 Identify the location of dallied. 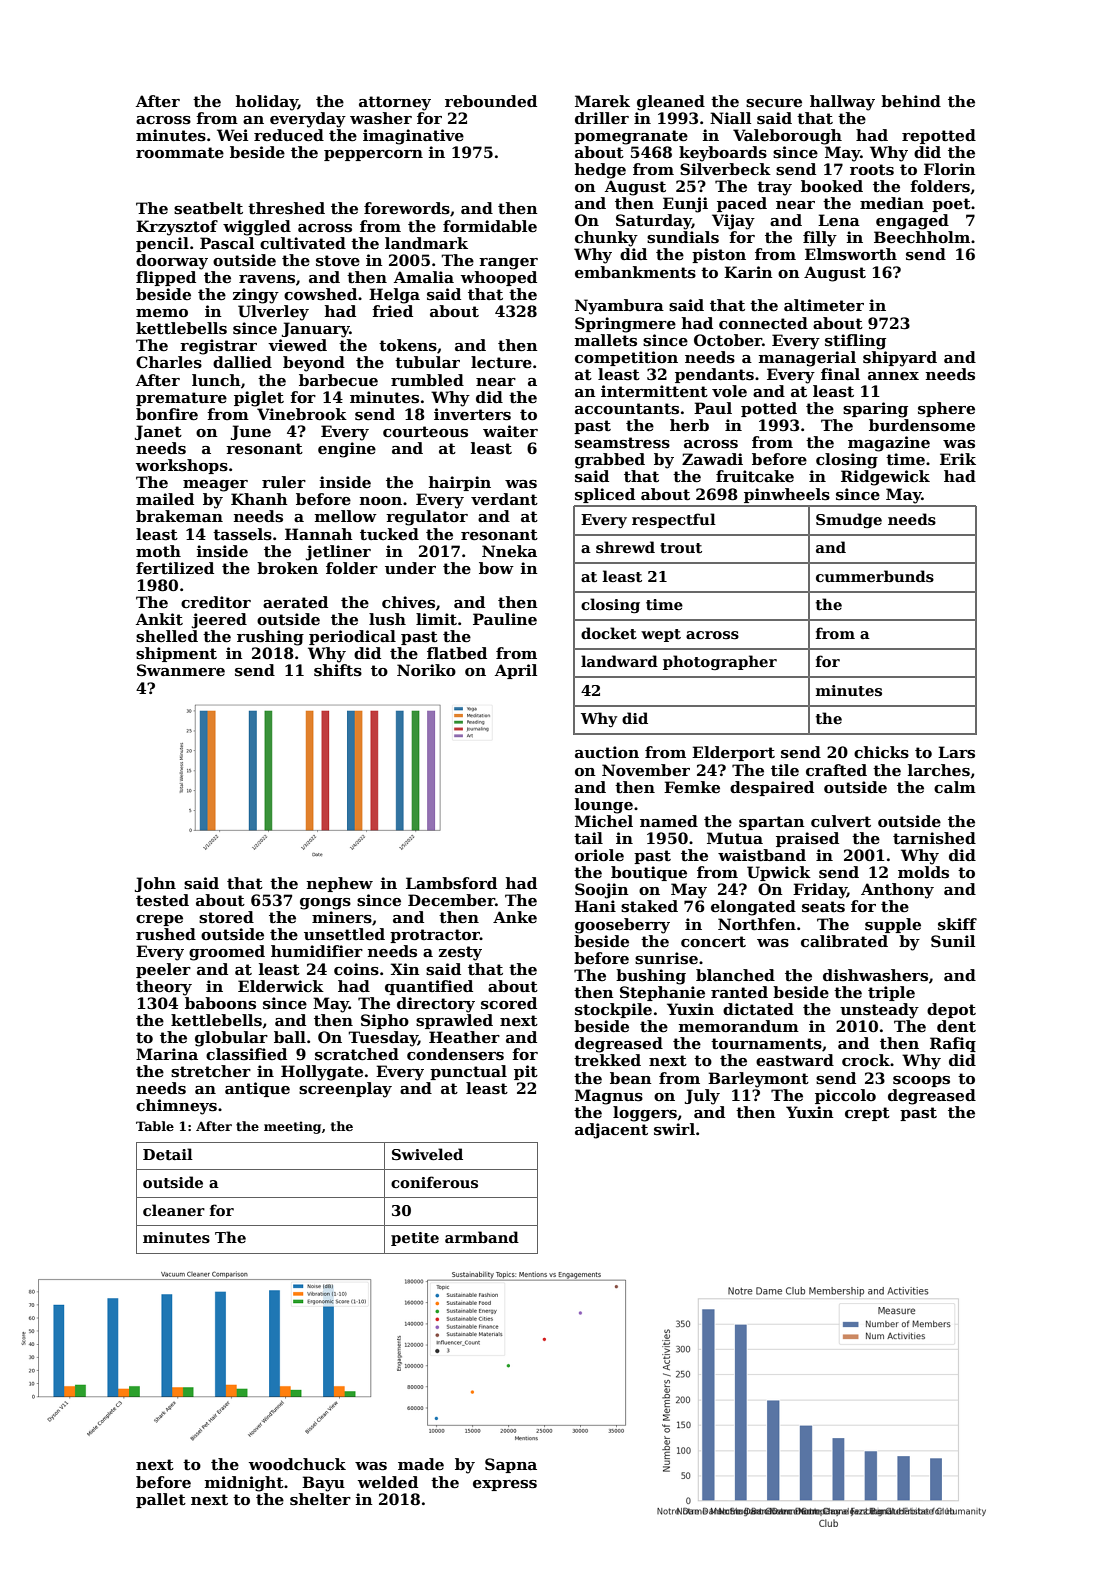
(242, 362).
